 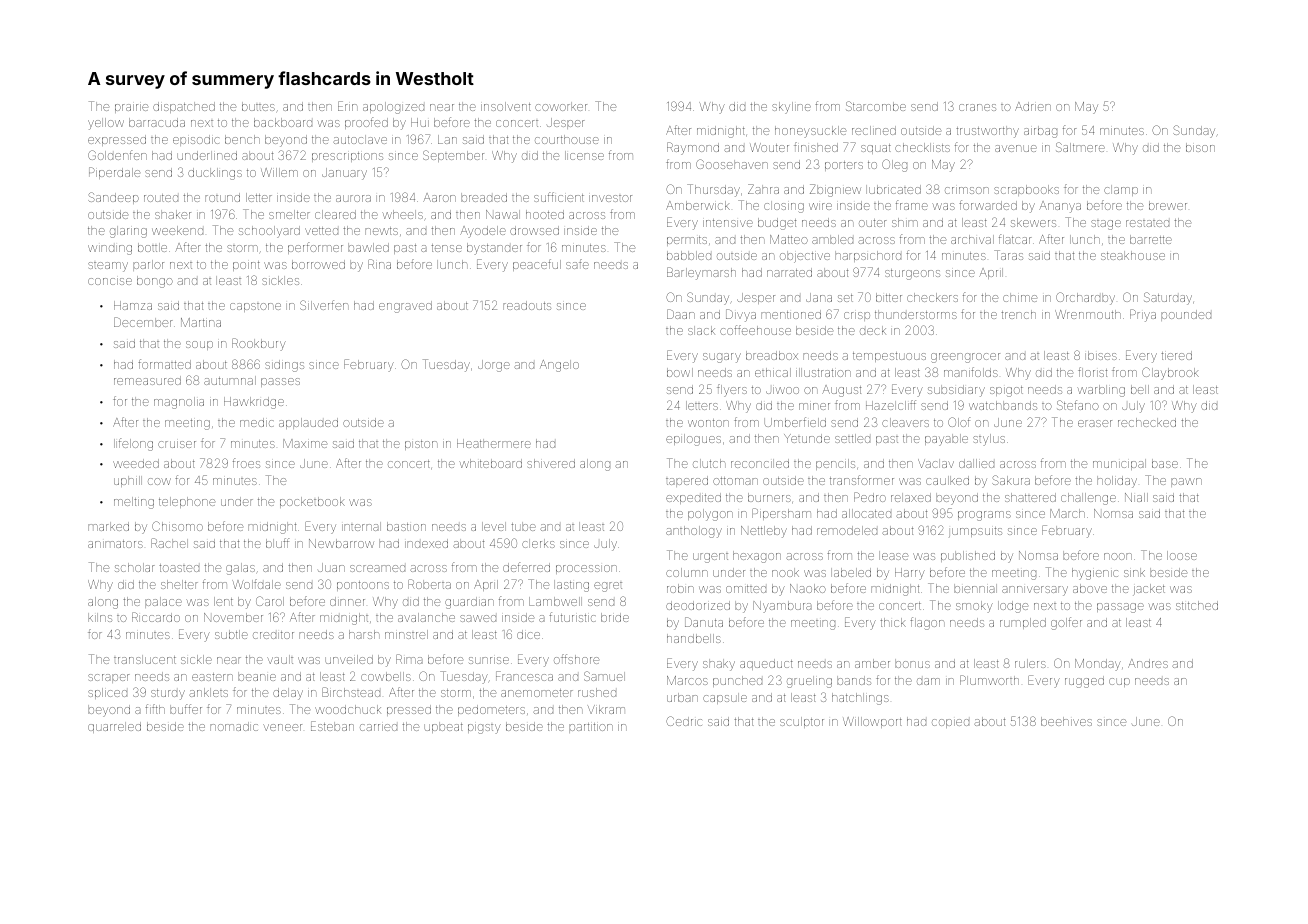 I want to click on winding, so click(x=110, y=250).
